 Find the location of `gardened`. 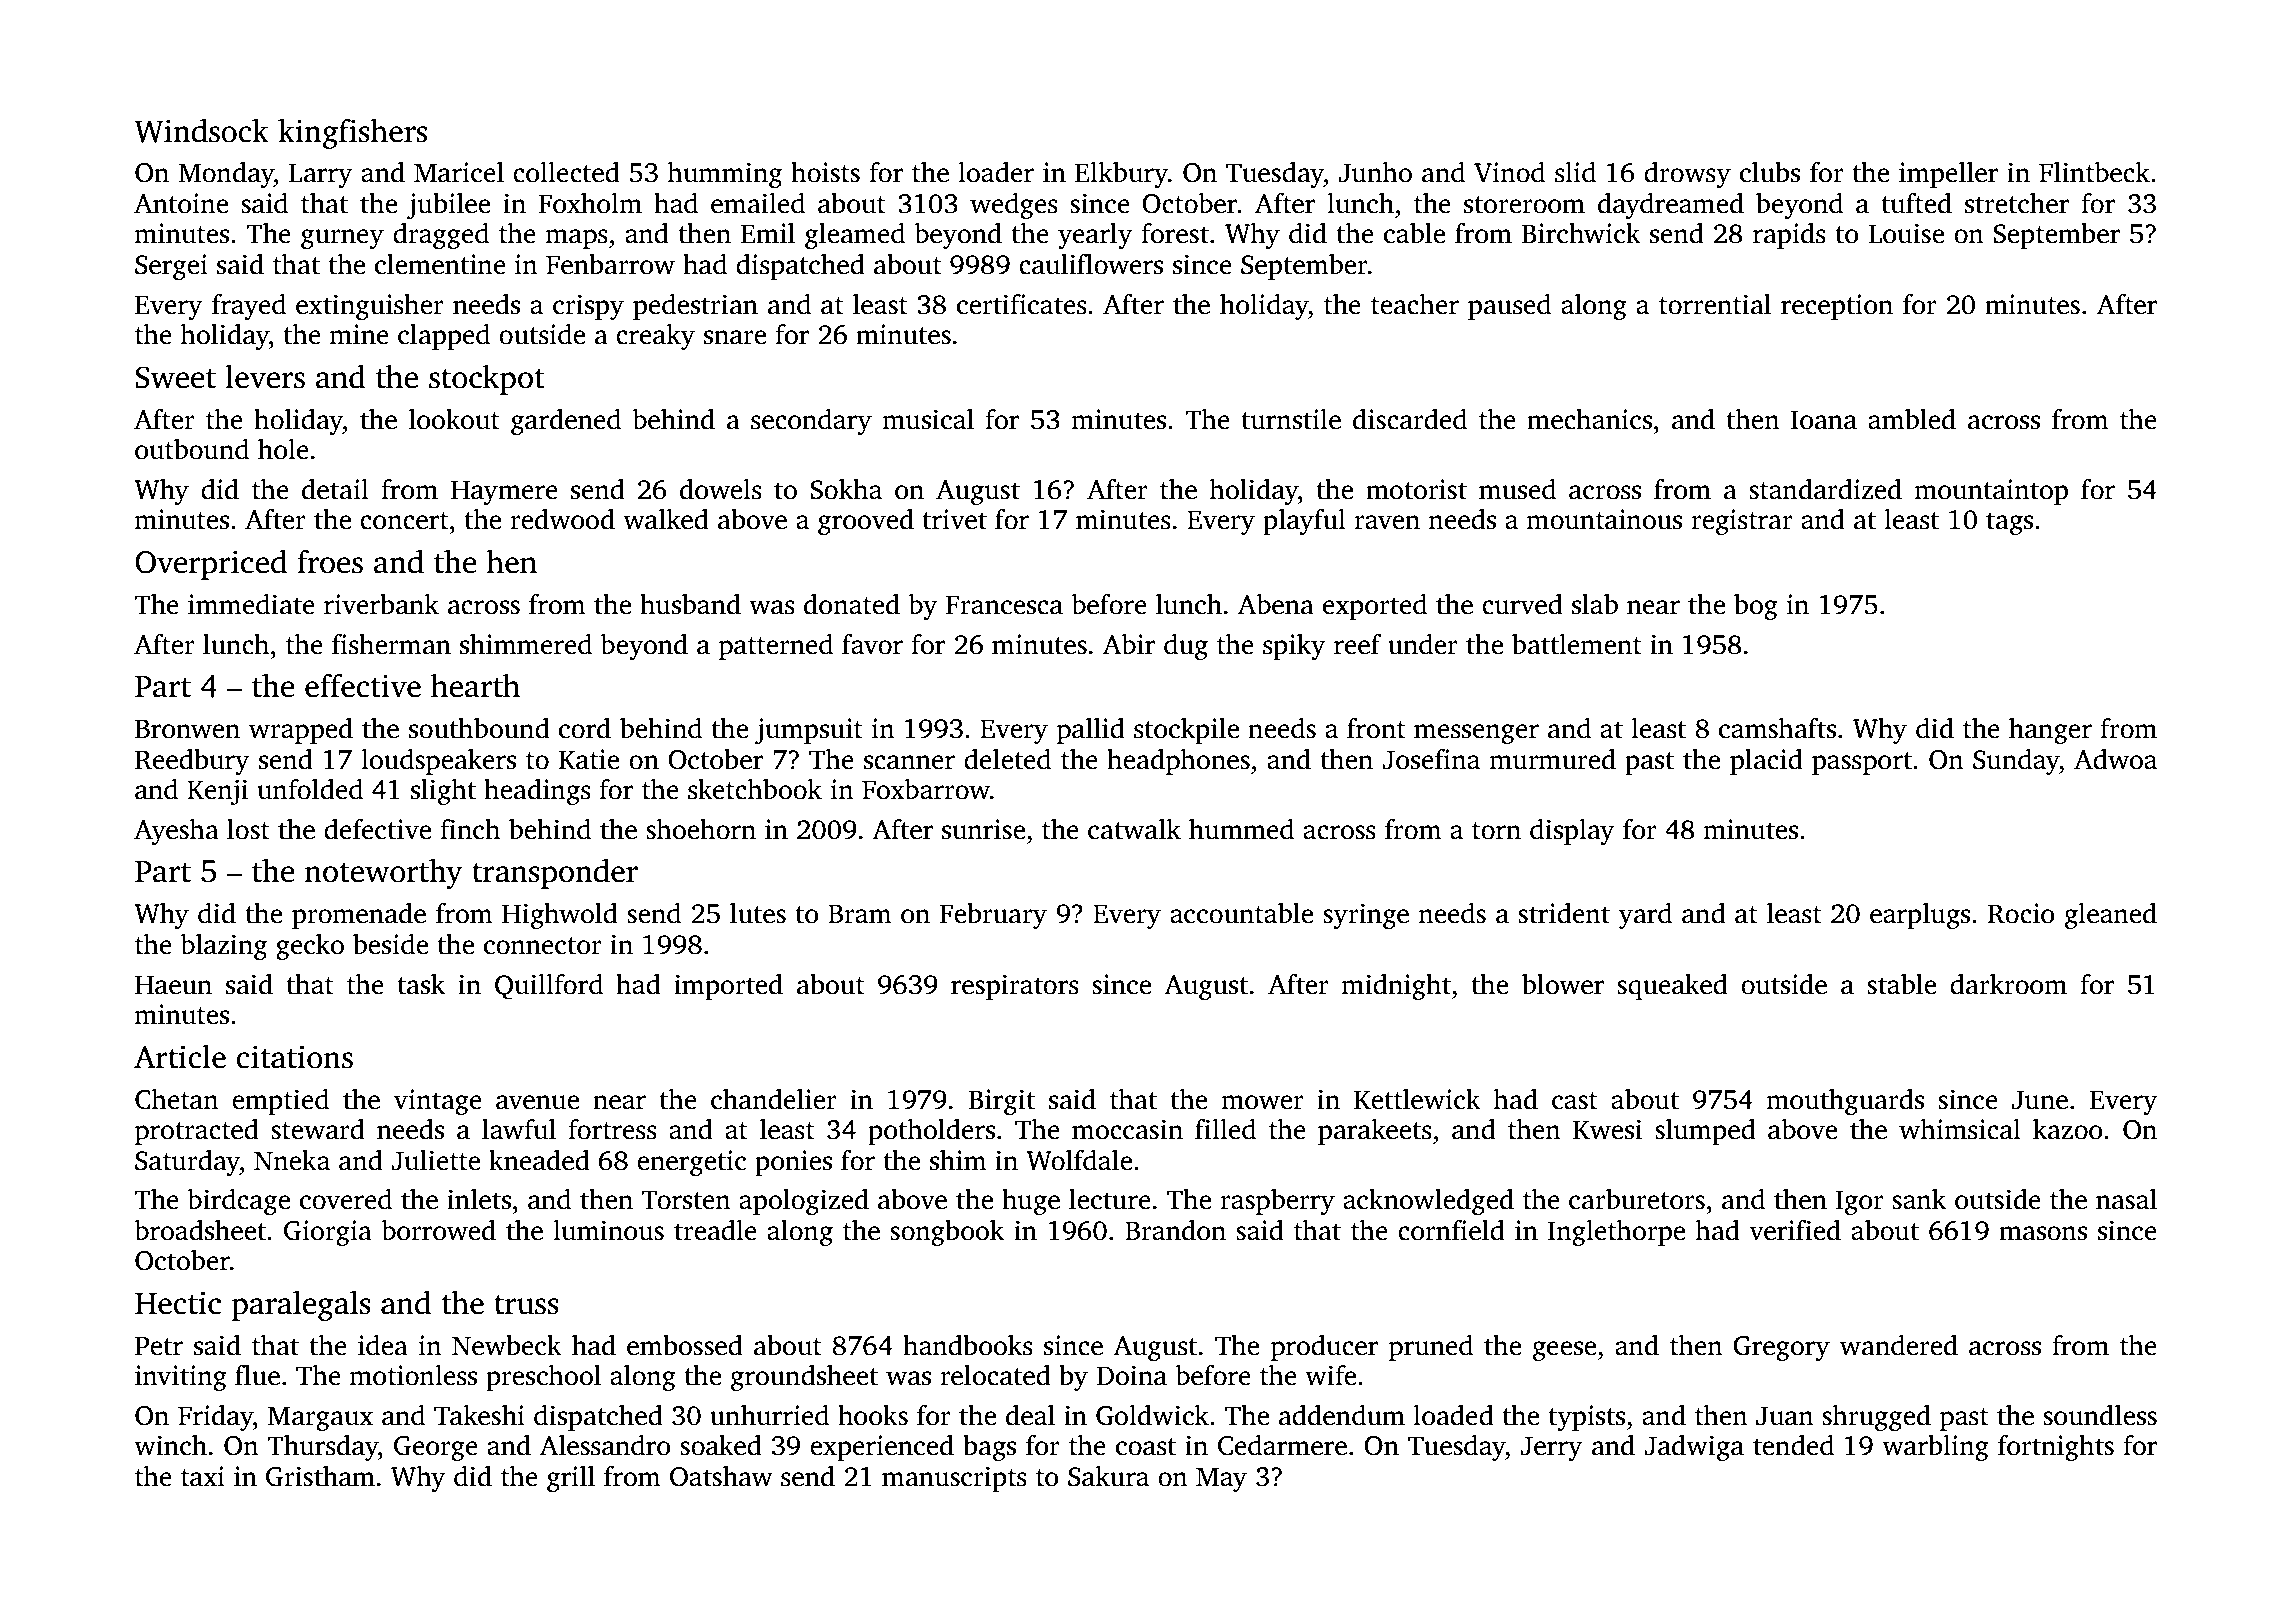

gardened is located at coordinates (566, 422).
